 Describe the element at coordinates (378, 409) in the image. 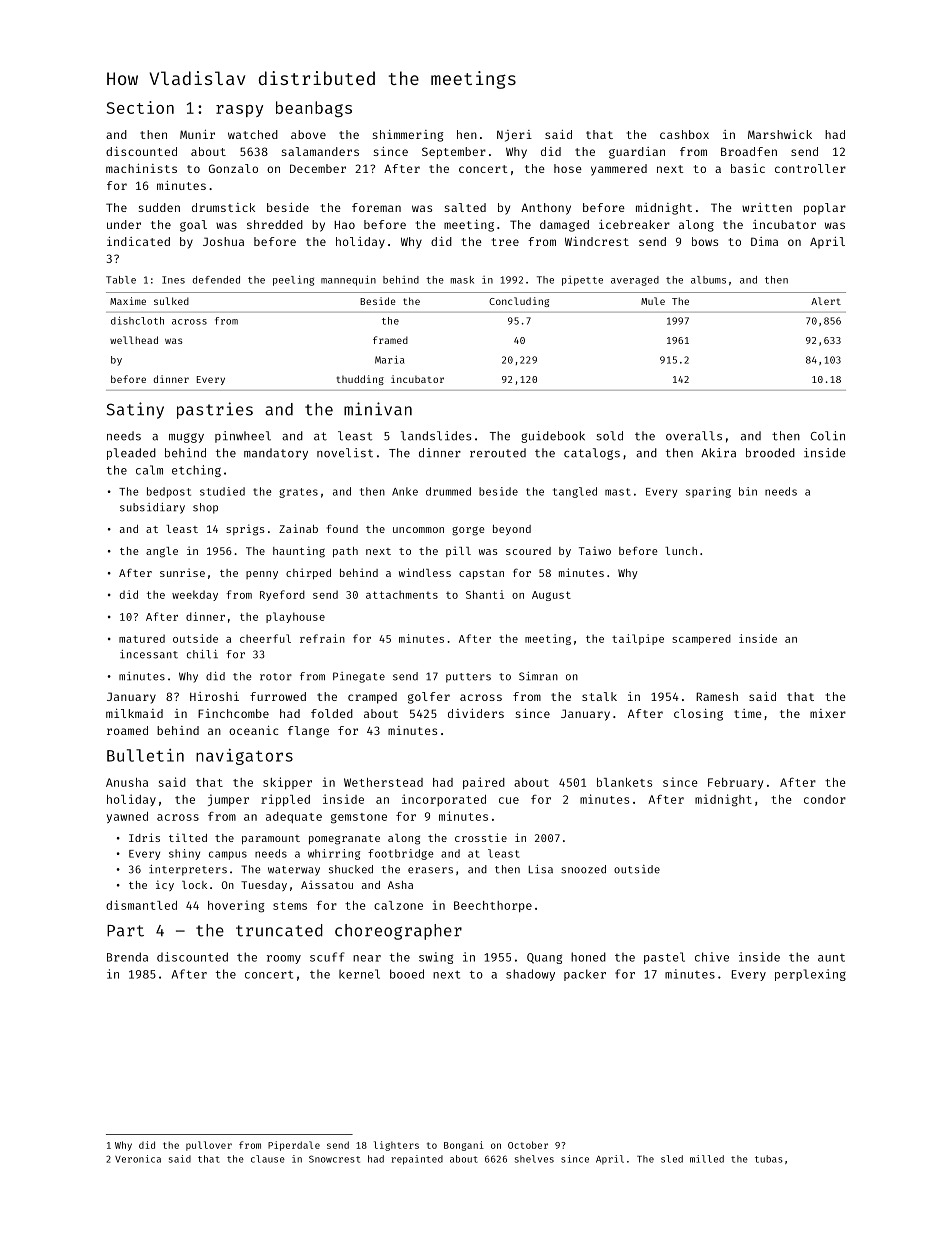

I see `minivan` at that location.
